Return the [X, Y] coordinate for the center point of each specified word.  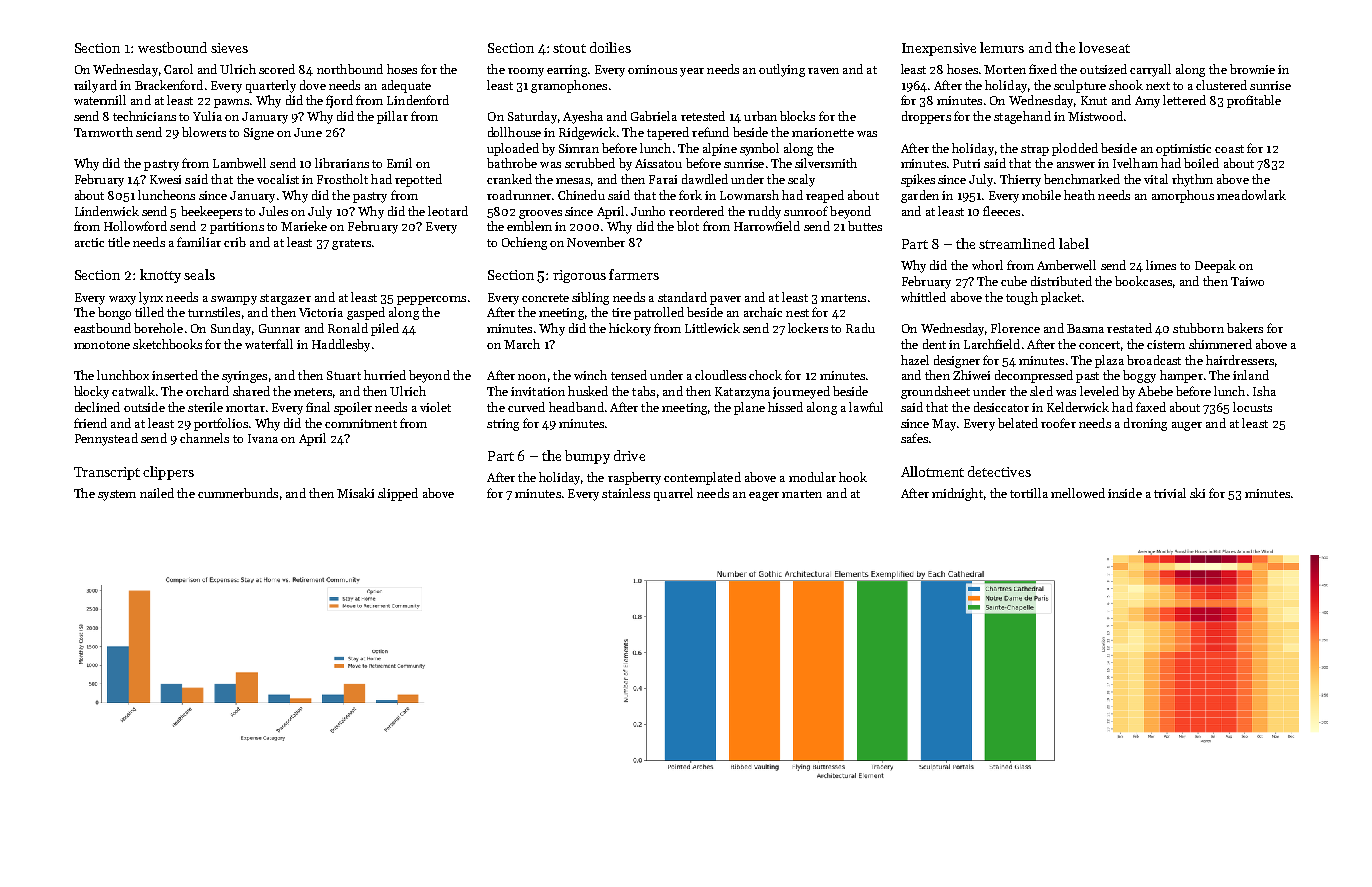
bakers [1245, 328]
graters [351, 244]
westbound [172, 47]
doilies [610, 47]
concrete [545, 298]
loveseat [1104, 47]
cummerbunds [238, 493]
